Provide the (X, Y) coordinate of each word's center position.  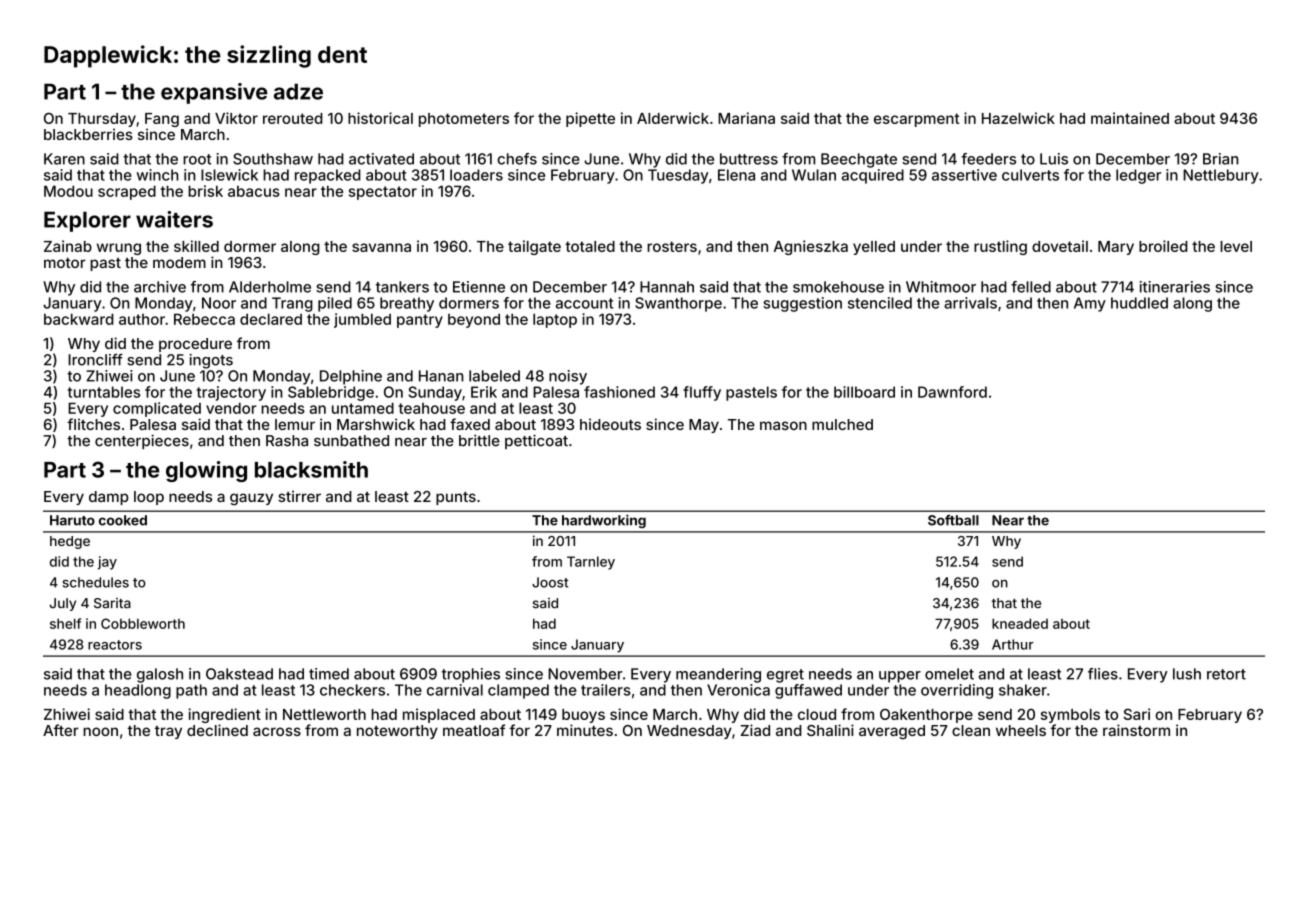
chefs (517, 159)
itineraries (1175, 287)
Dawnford (952, 392)
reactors (115, 645)
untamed (363, 408)
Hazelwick (1018, 118)
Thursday (102, 120)
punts (456, 498)
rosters (672, 246)
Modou (68, 191)
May (704, 426)
